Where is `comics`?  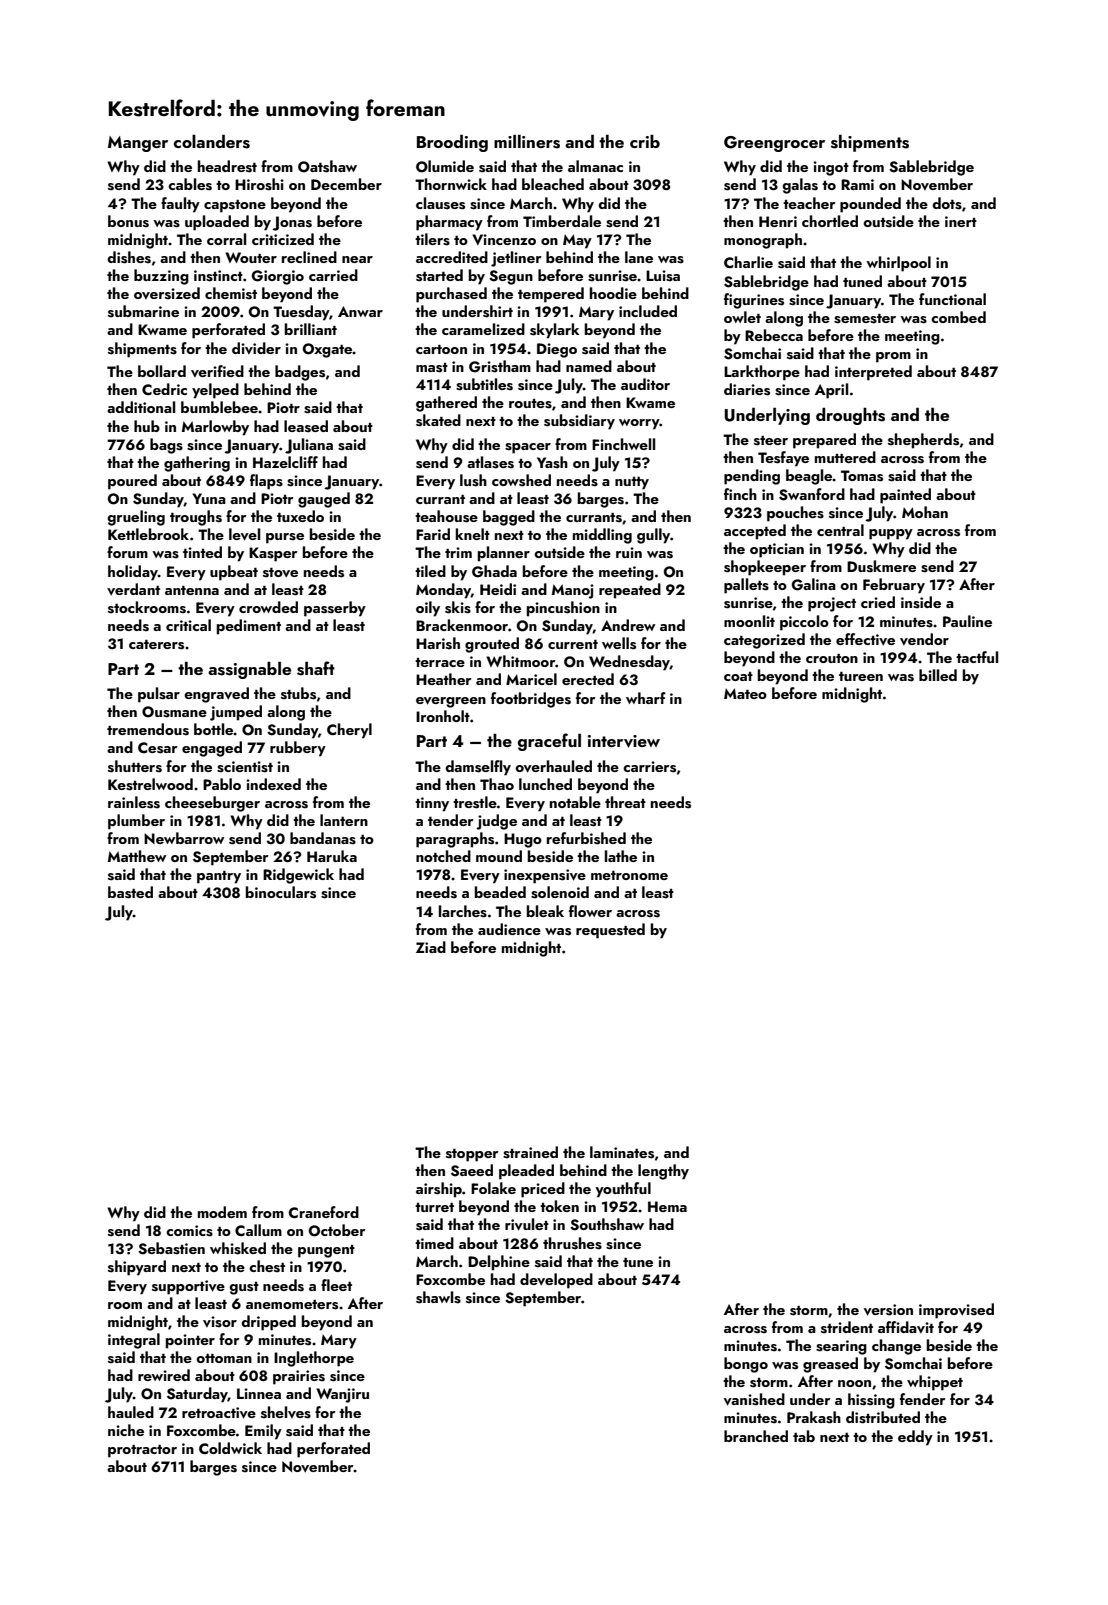 comics is located at coordinates (189, 1231).
